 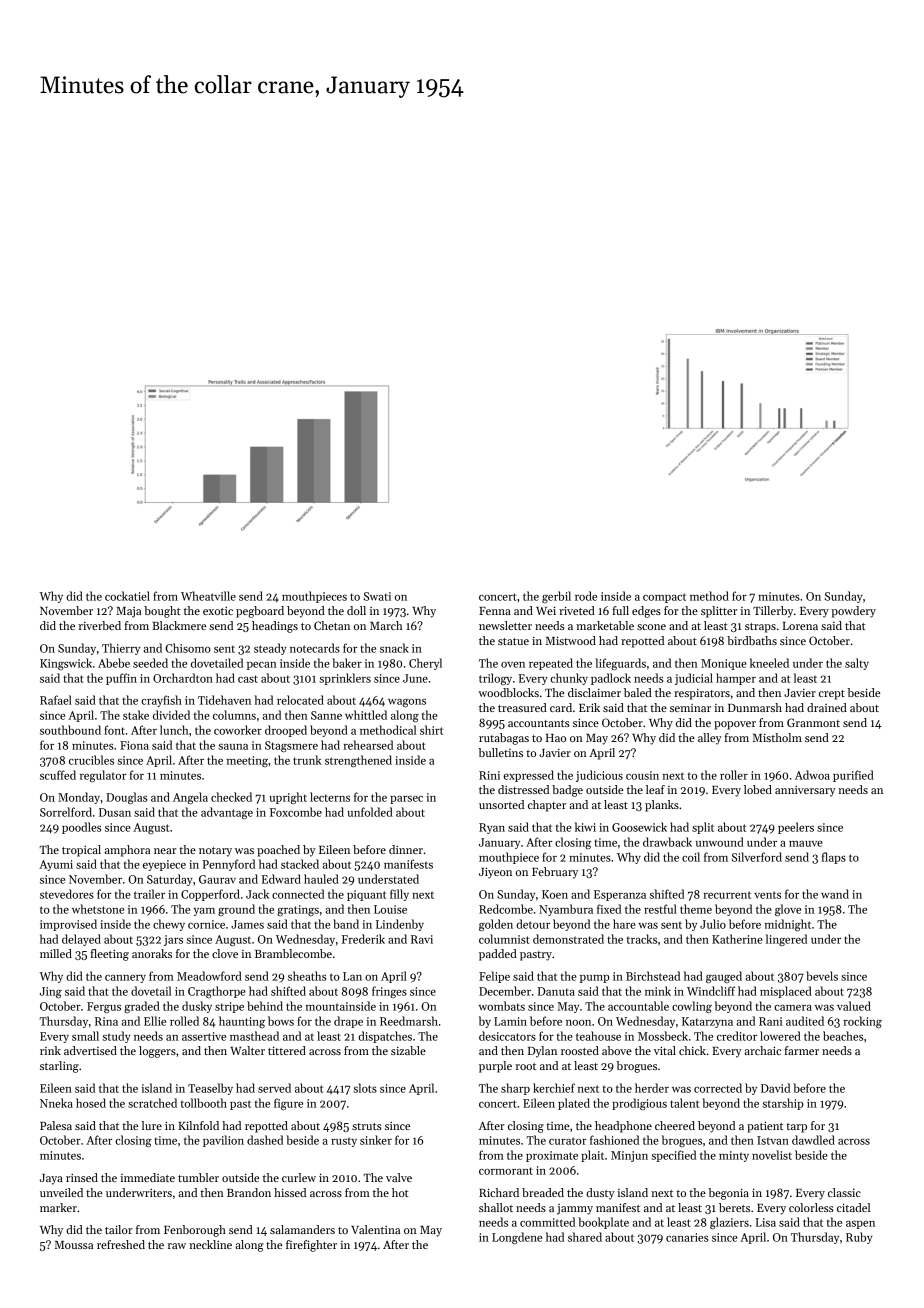 I want to click on tailor, so click(x=118, y=1229).
